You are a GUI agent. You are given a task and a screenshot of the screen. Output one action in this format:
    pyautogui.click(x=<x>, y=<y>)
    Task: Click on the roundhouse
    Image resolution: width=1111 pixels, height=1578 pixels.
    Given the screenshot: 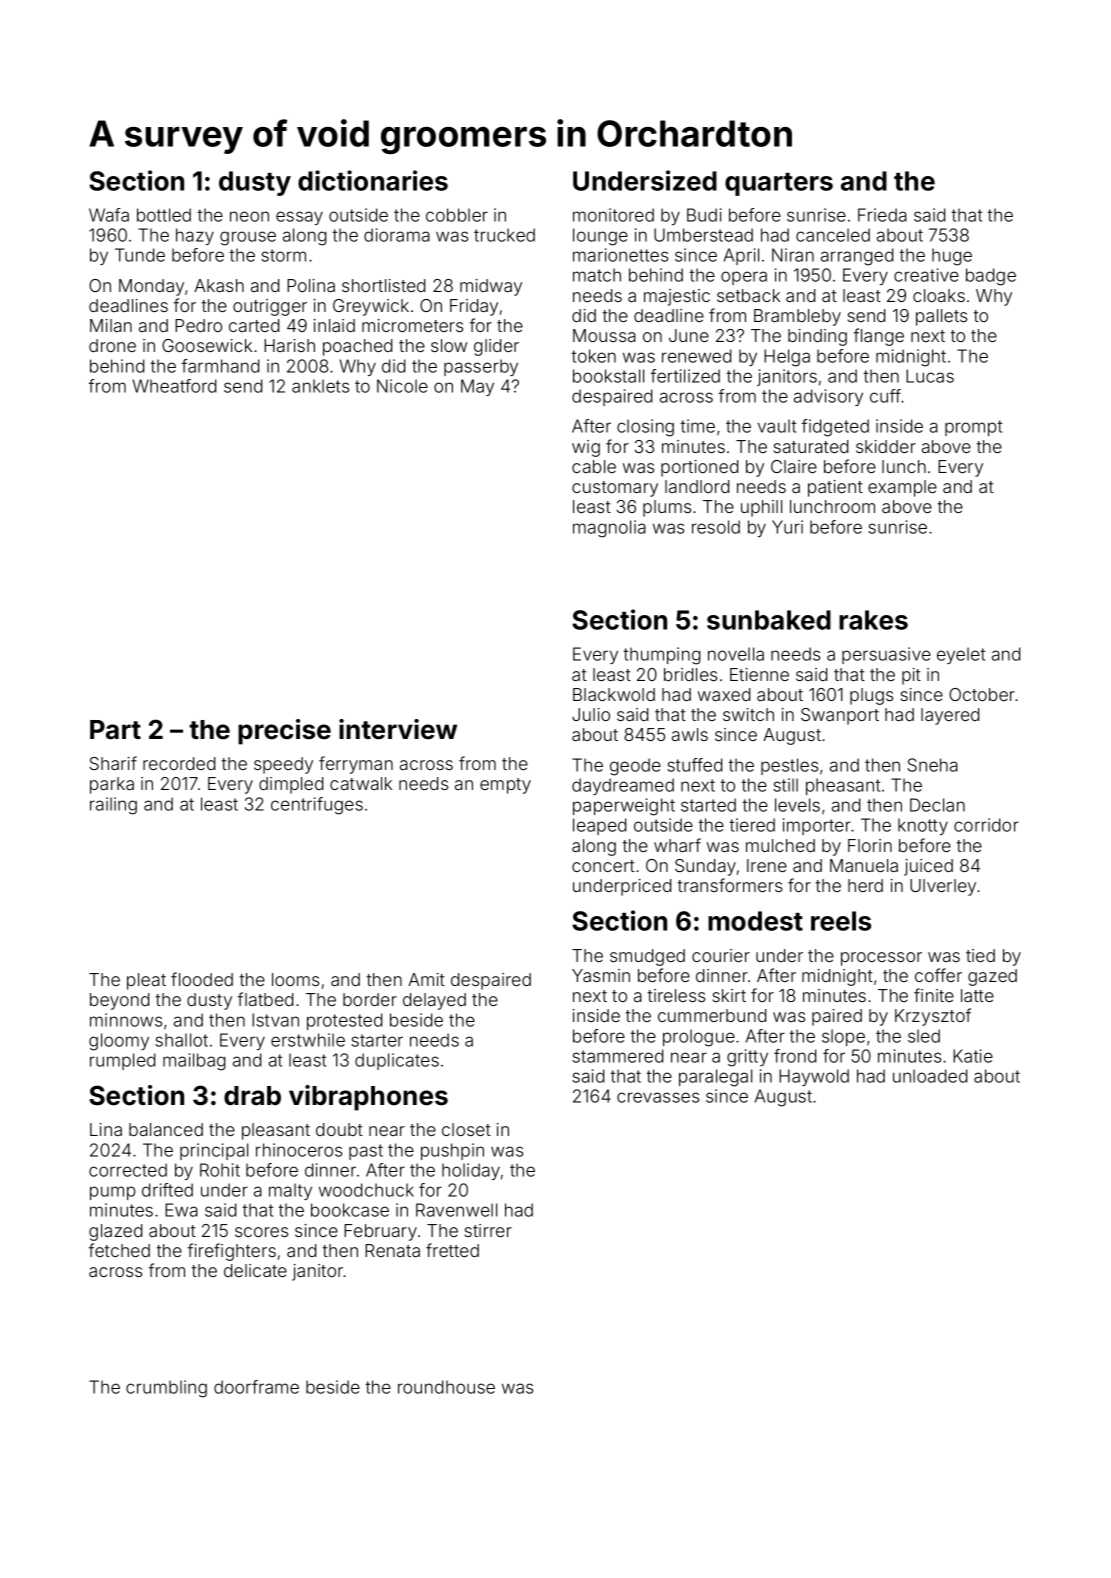 What is the action you would take?
    pyautogui.click(x=446, y=1387)
